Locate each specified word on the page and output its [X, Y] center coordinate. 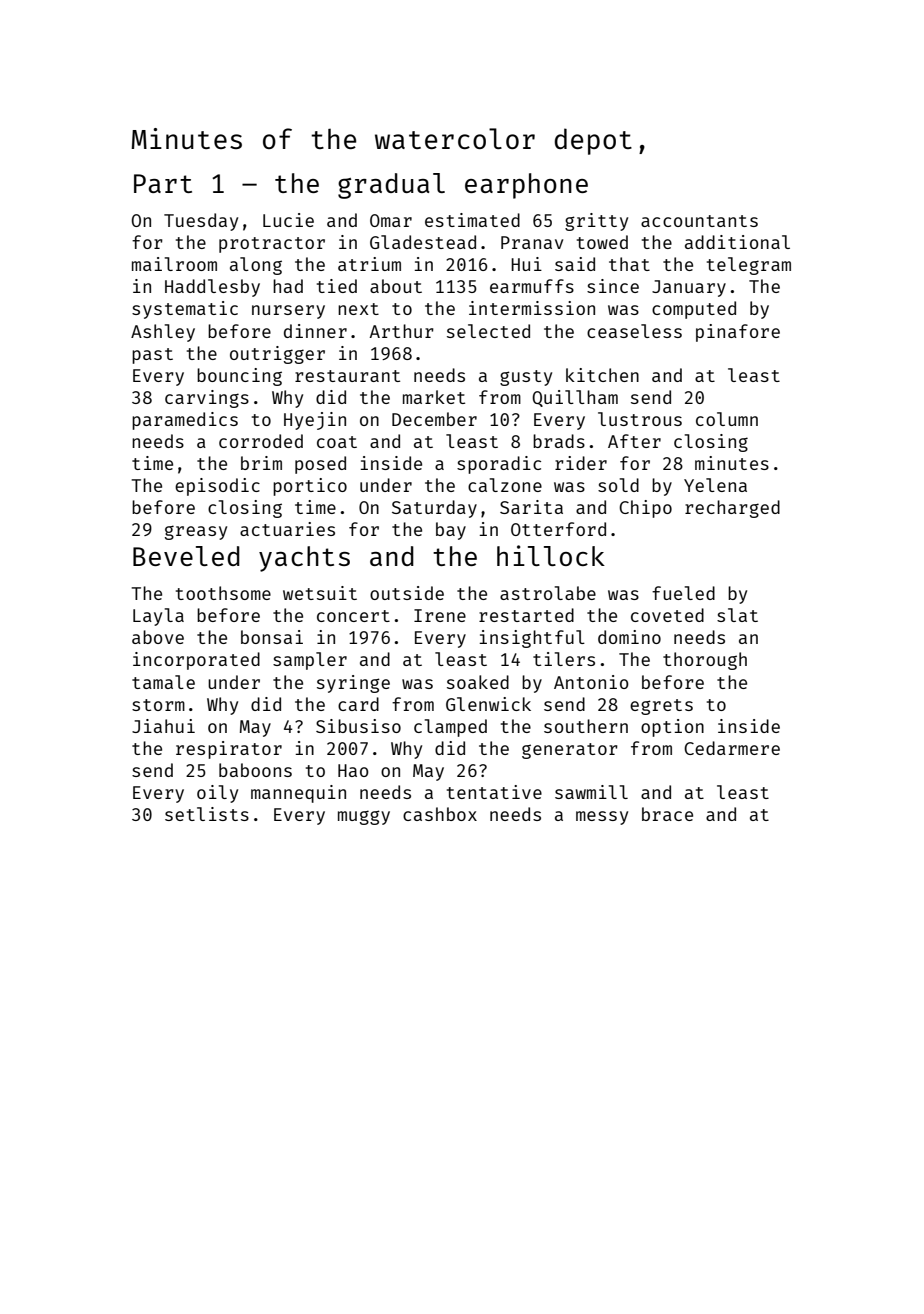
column [727, 419]
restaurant [347, 376]
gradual [391, 186]
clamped [450, 728]
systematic [185, 310]
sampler [310, 661]
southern [586, 726]
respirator [229, 750]
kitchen [602, 375]
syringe [353, 684]
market [434, 397]
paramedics [185, 421]
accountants [699, 221]
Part [163, 183]
